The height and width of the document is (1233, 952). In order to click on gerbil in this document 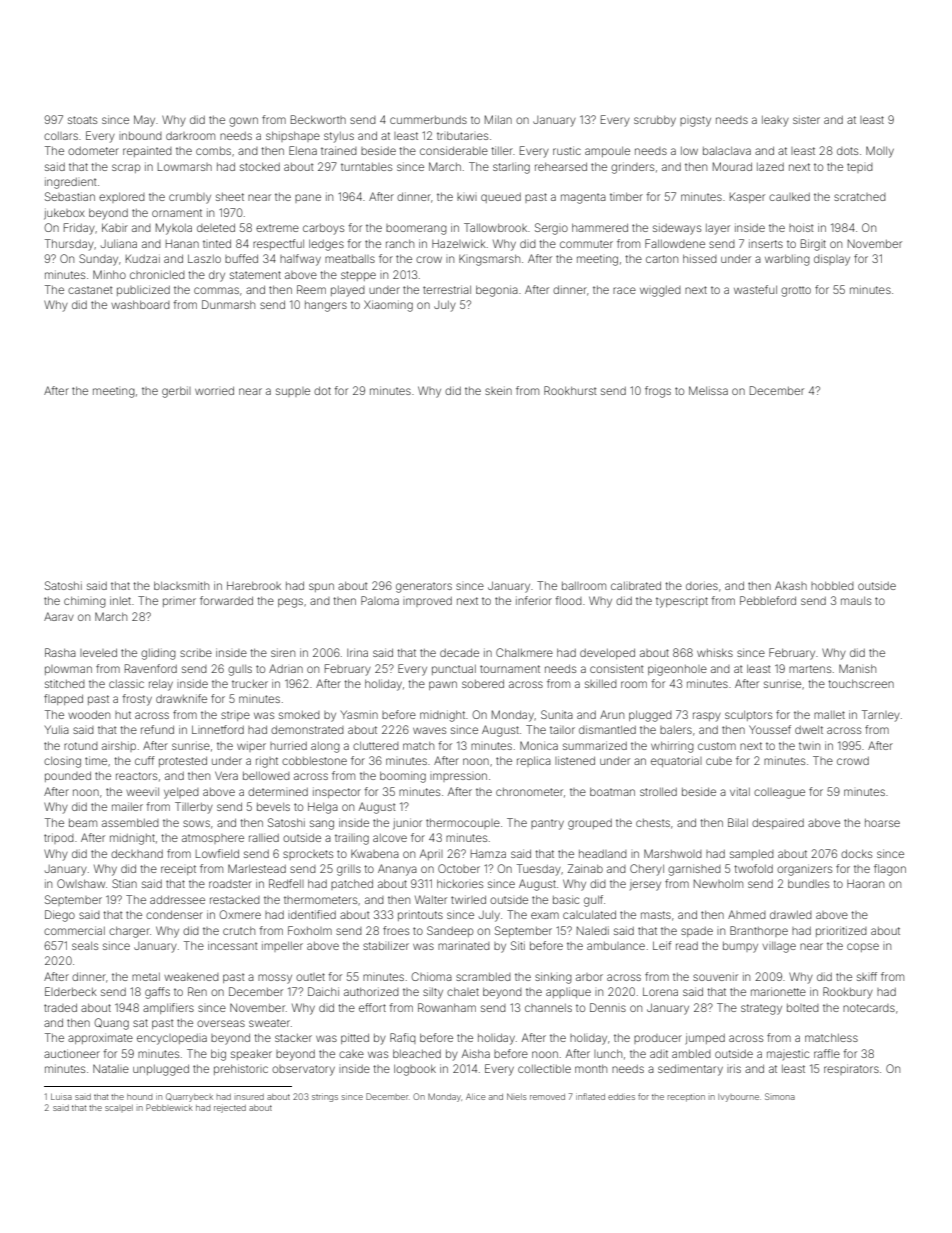, I will do `click(176, 392)`.
